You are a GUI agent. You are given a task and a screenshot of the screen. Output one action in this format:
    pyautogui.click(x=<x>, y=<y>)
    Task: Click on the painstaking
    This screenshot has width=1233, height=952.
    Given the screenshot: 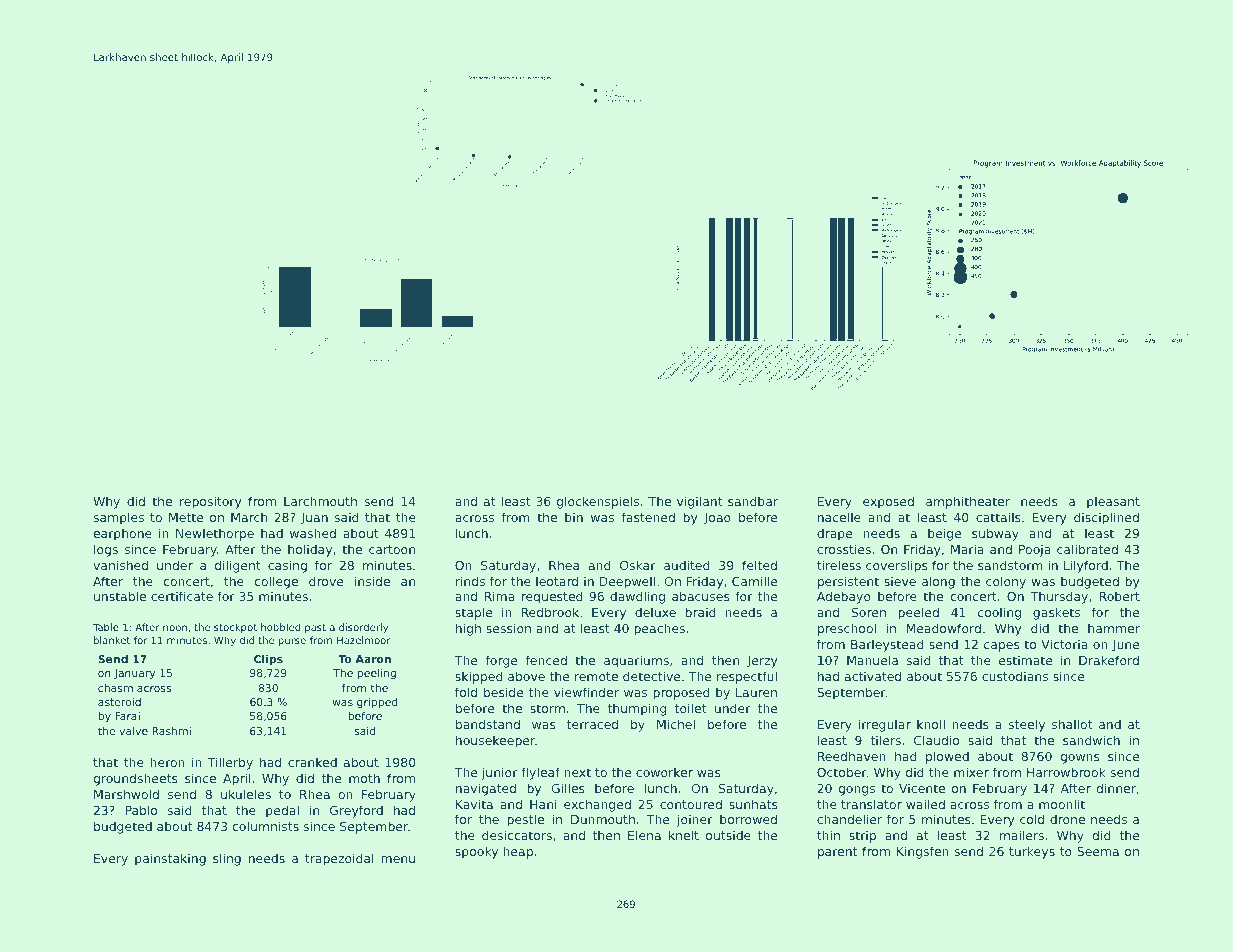 What is the action you would take?
    pyautogui.click(x=170, y=859)
